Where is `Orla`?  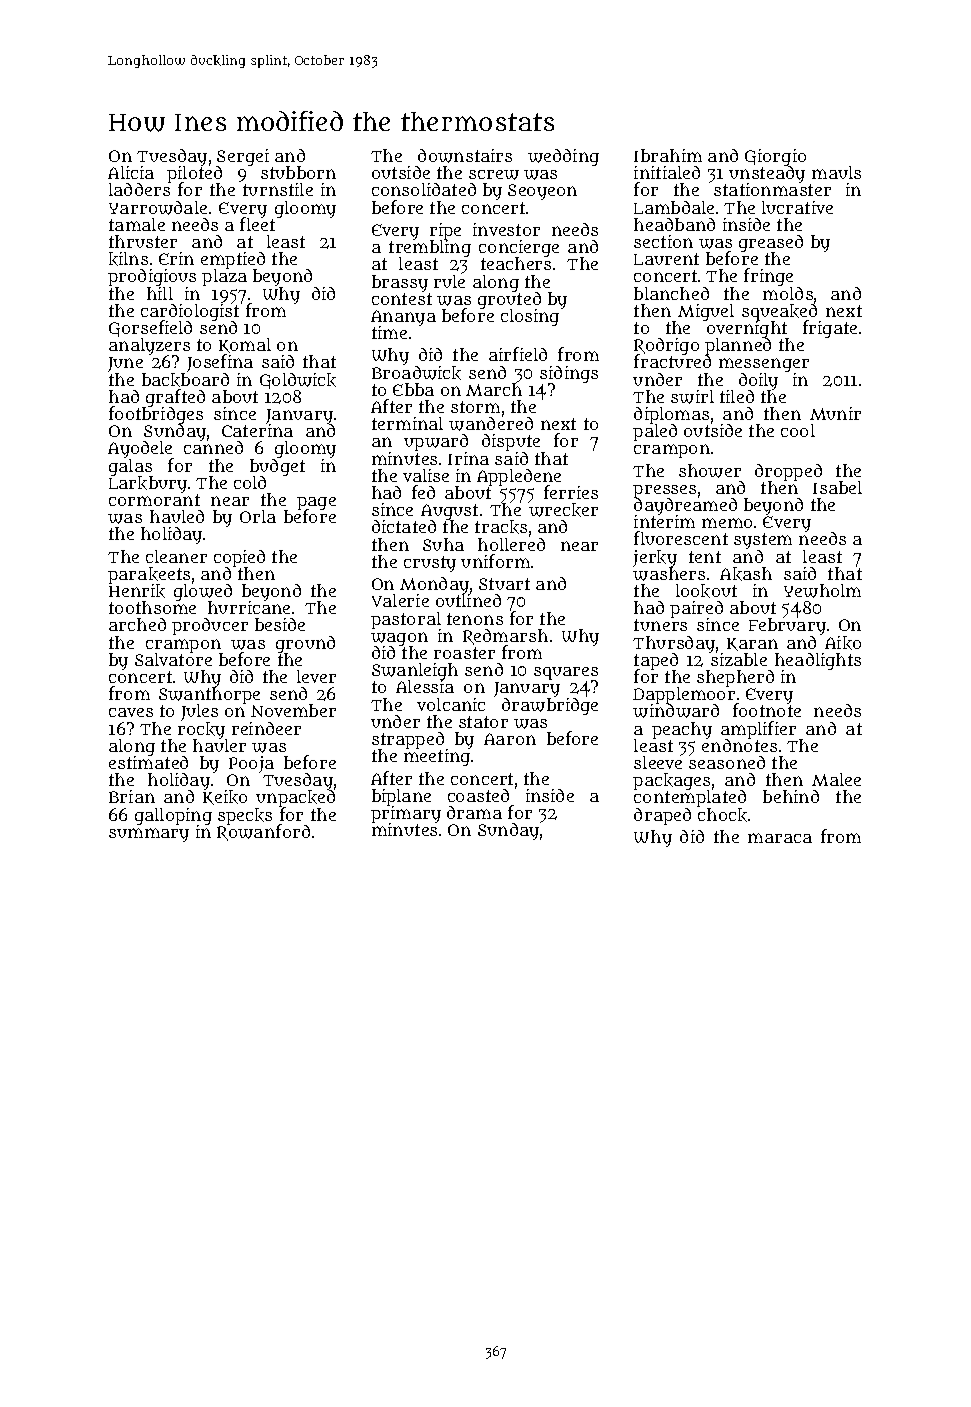 Orla is located at coordinates (258, 516).
